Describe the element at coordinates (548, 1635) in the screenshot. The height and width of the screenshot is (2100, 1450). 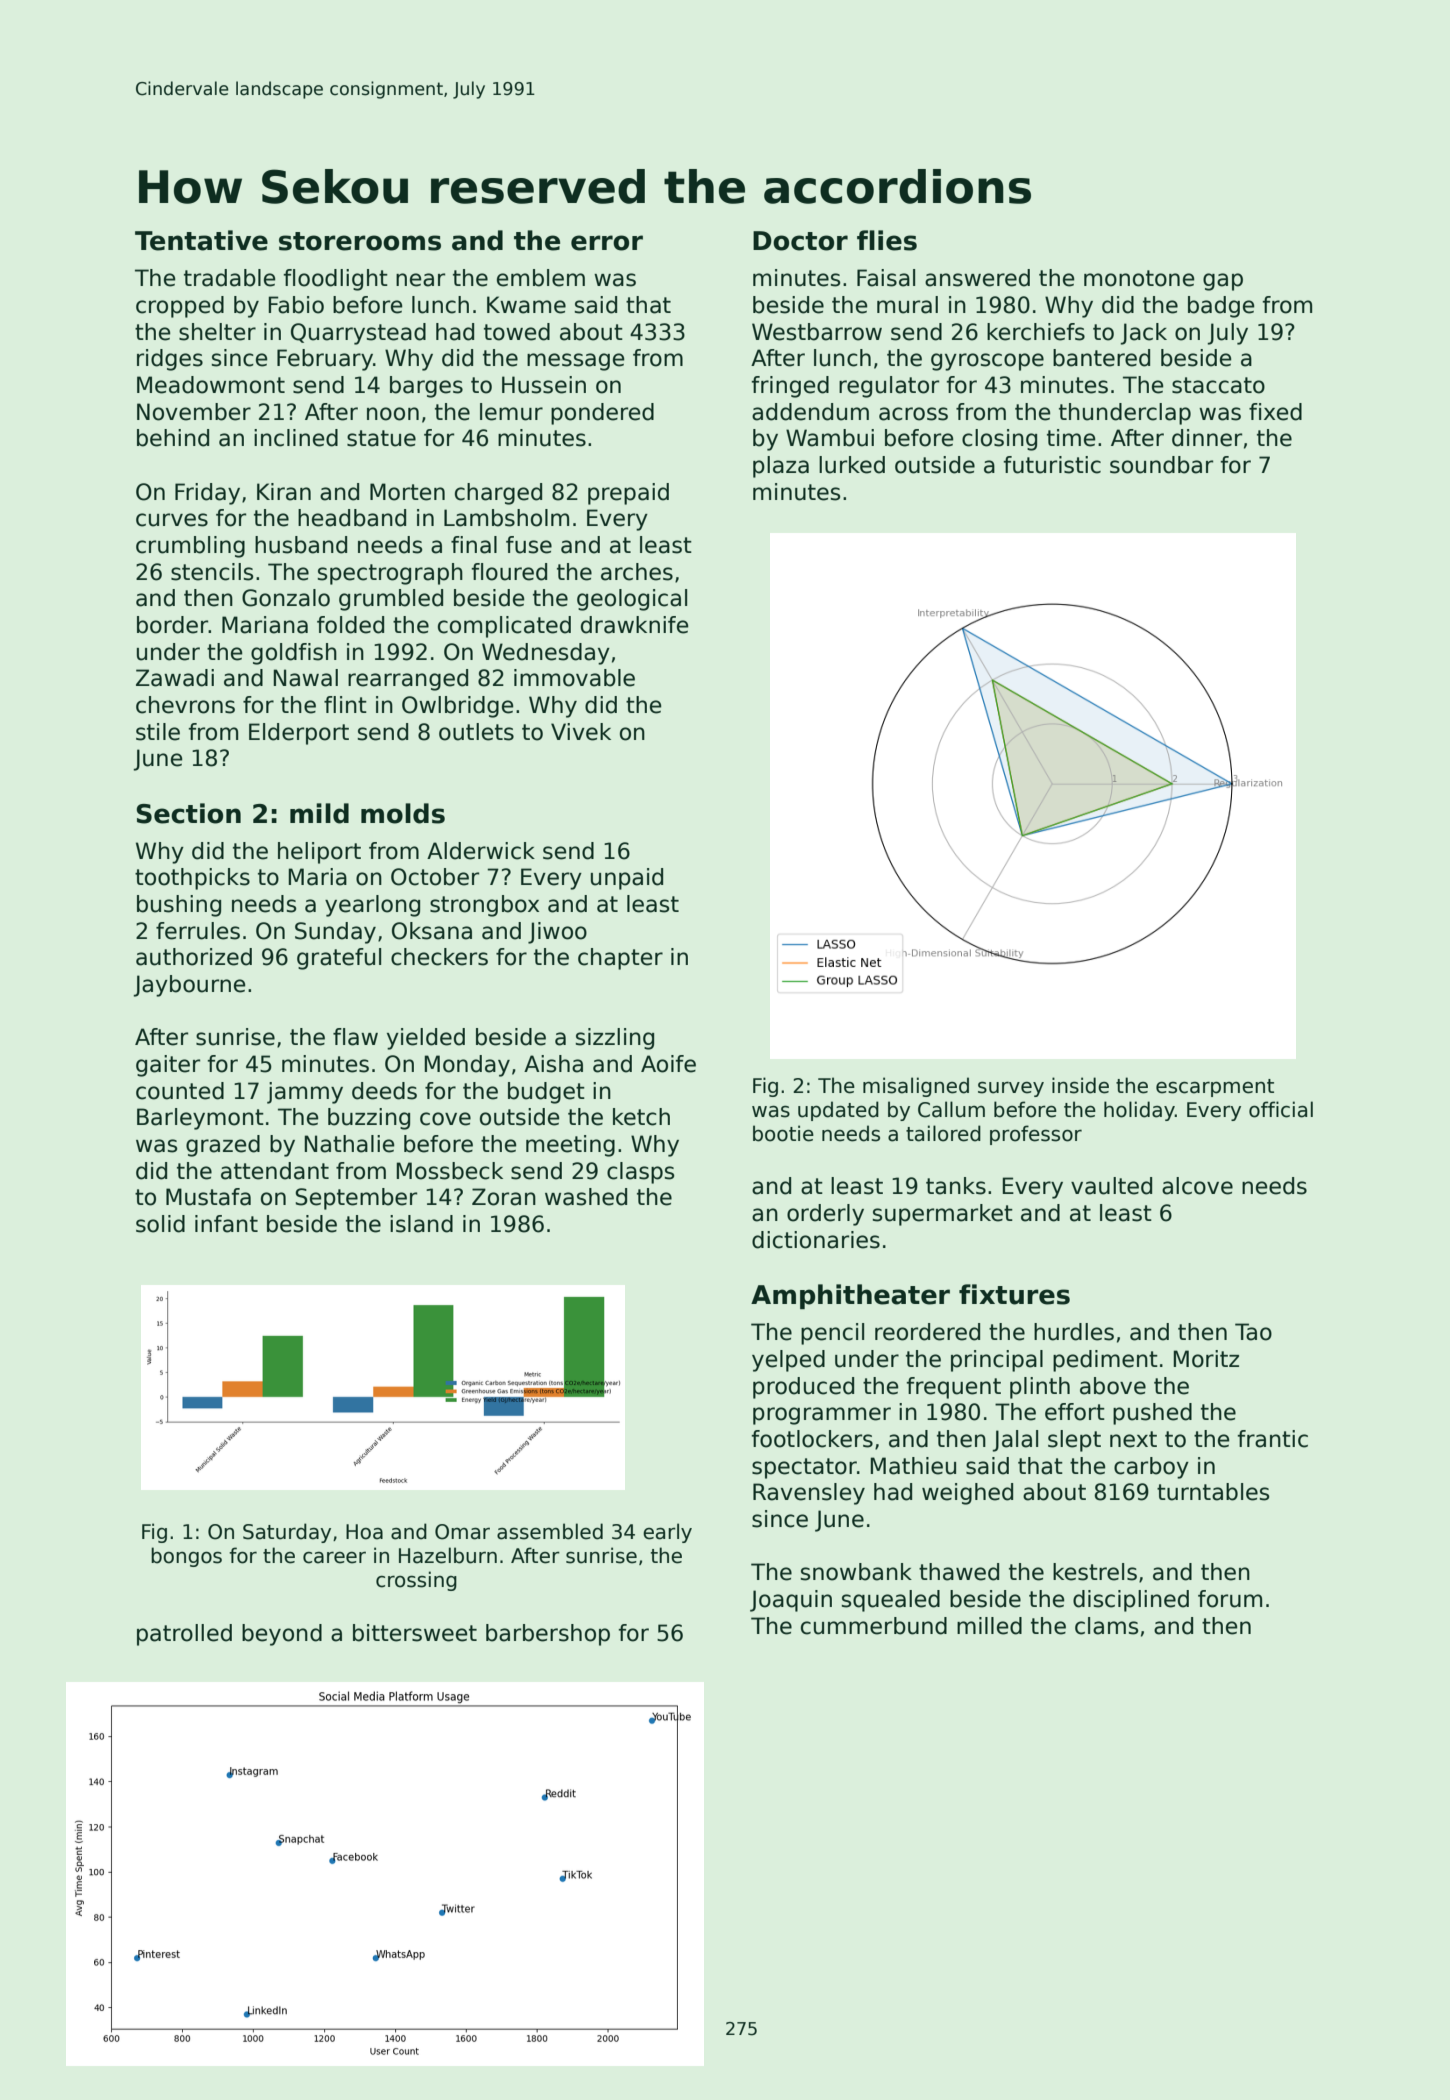
I see `barbershop` at that location.
